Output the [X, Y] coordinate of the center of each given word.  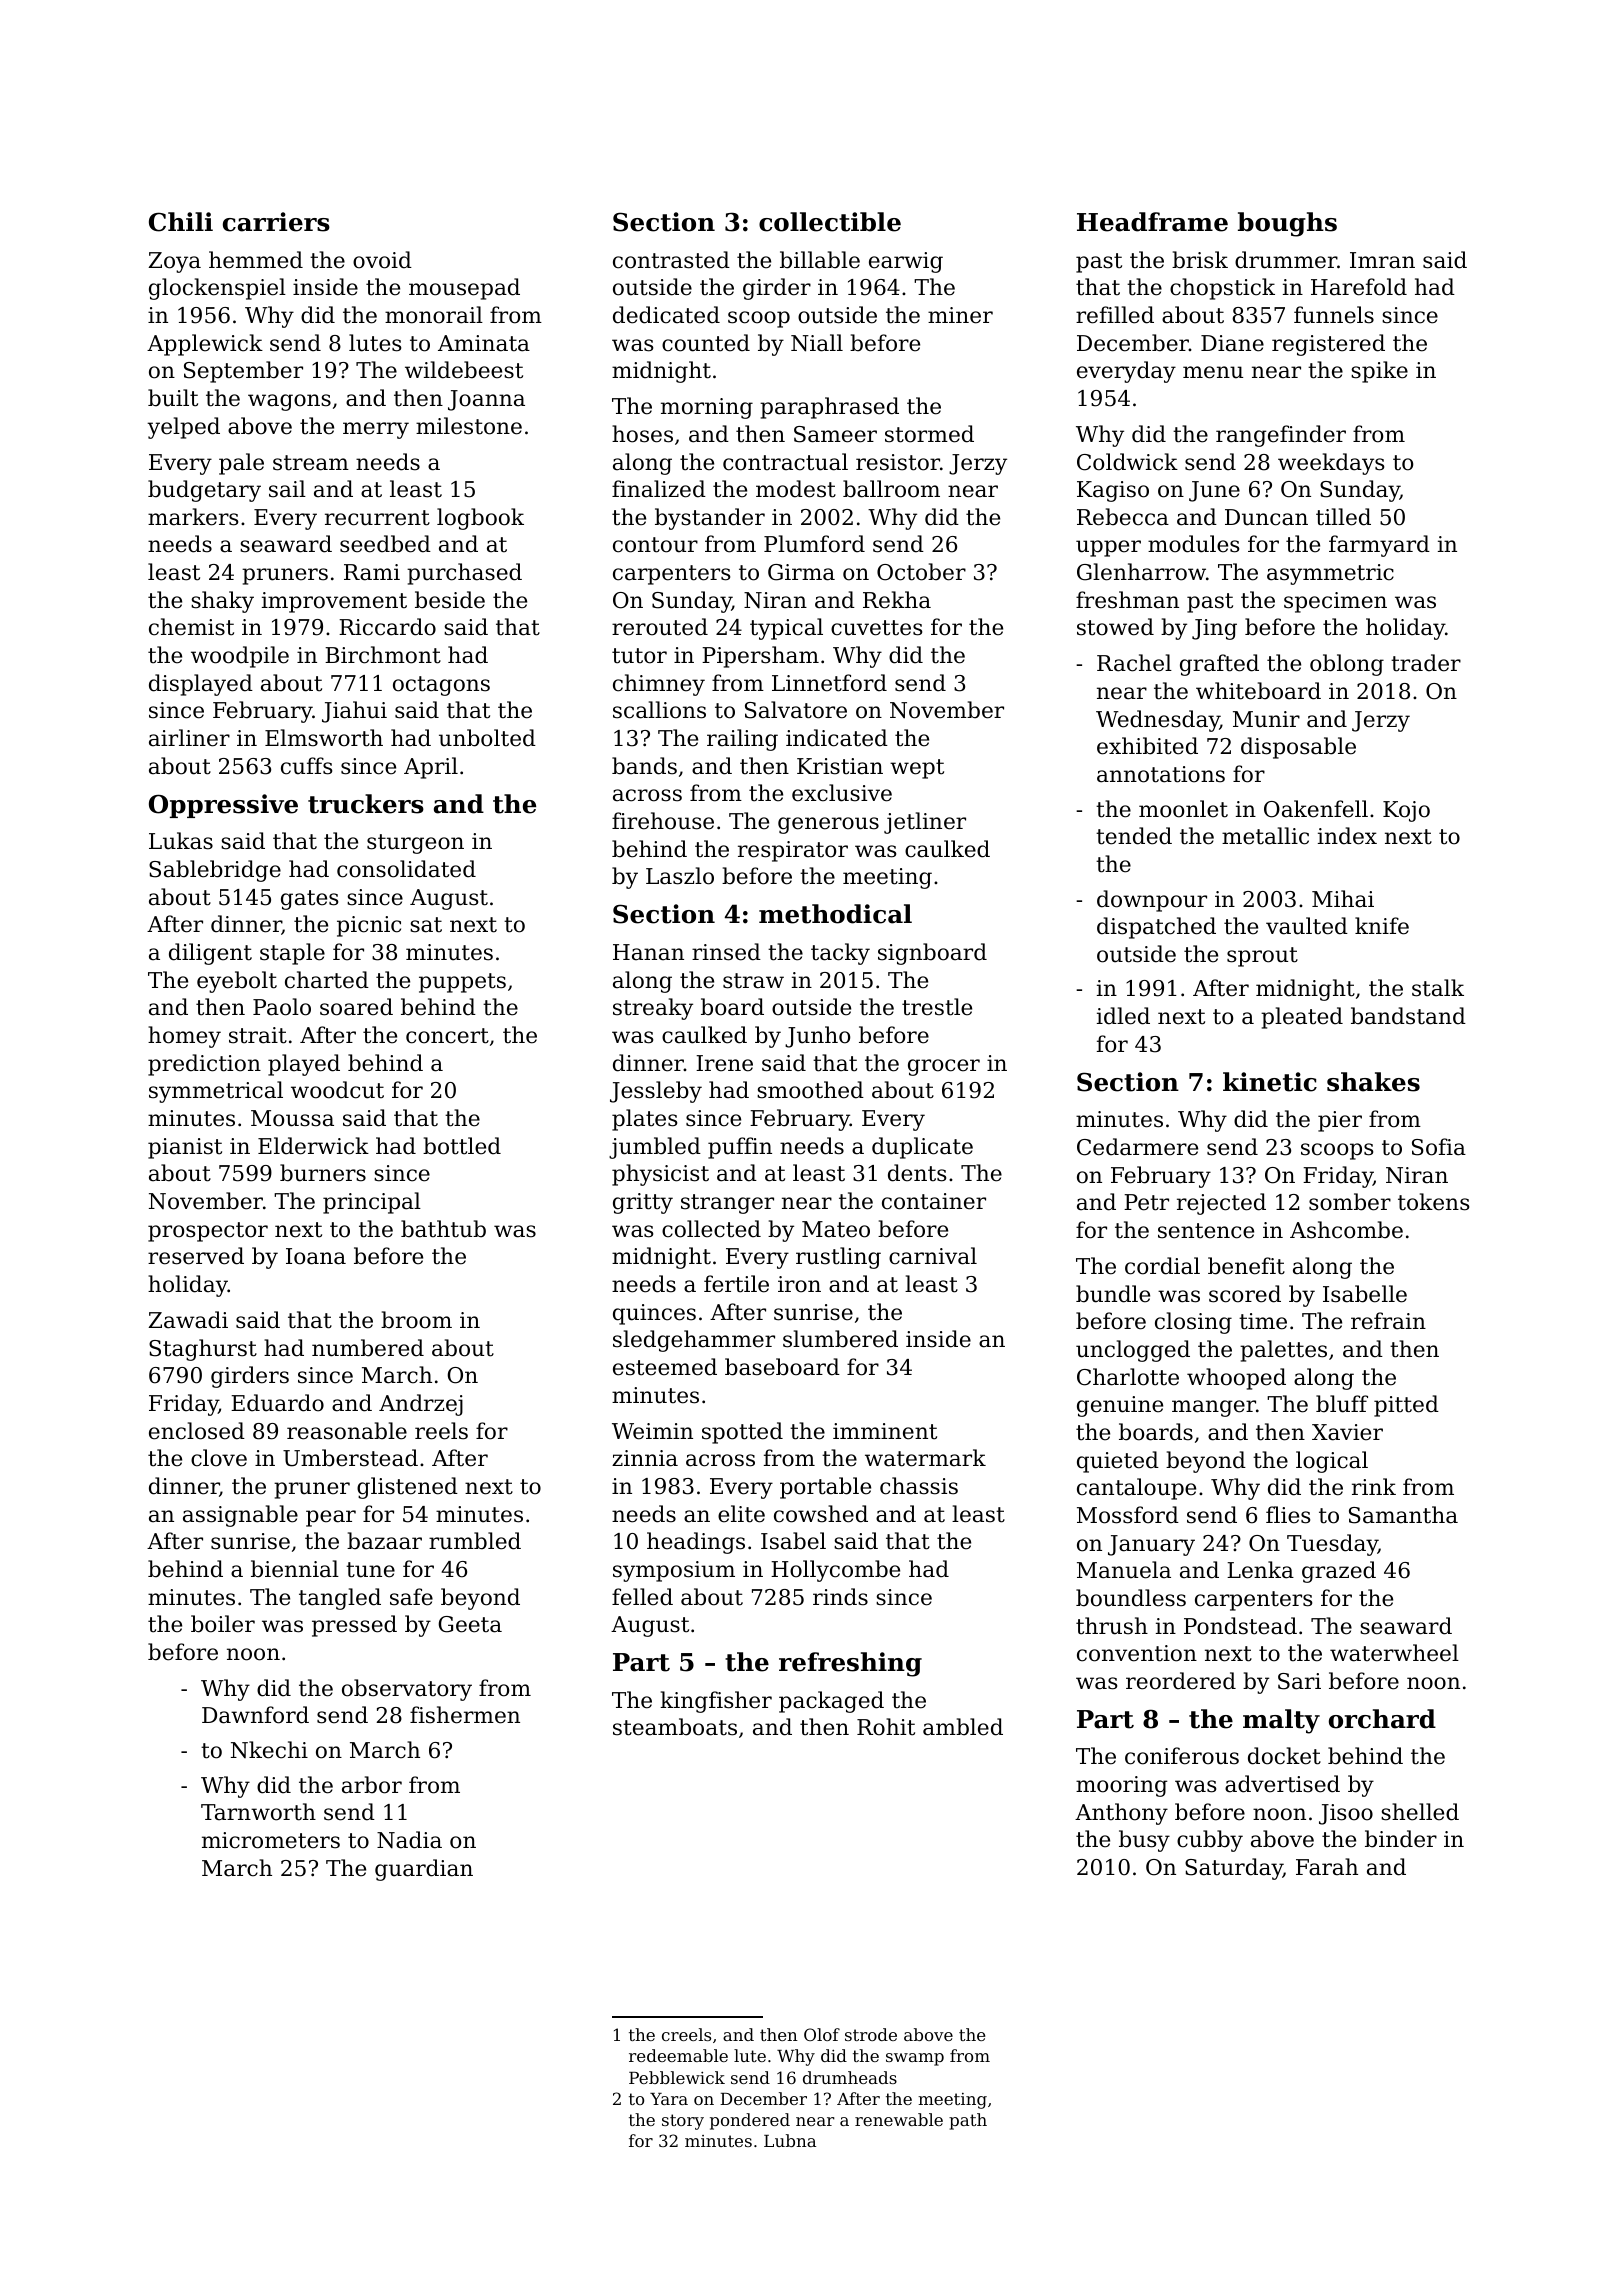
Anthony [1121, 1814]
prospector [208, 1232]
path [968, 2121]
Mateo [836, 1229]
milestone [469, 426]
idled [1123, 1016]
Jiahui [354, 712]
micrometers [271, 1840]
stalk [1438, 988]
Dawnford [255, 1715]
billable [820, 260]
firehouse [663, 821]
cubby [1210, 1841]
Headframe [1152, 222]
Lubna [790, 2140]
